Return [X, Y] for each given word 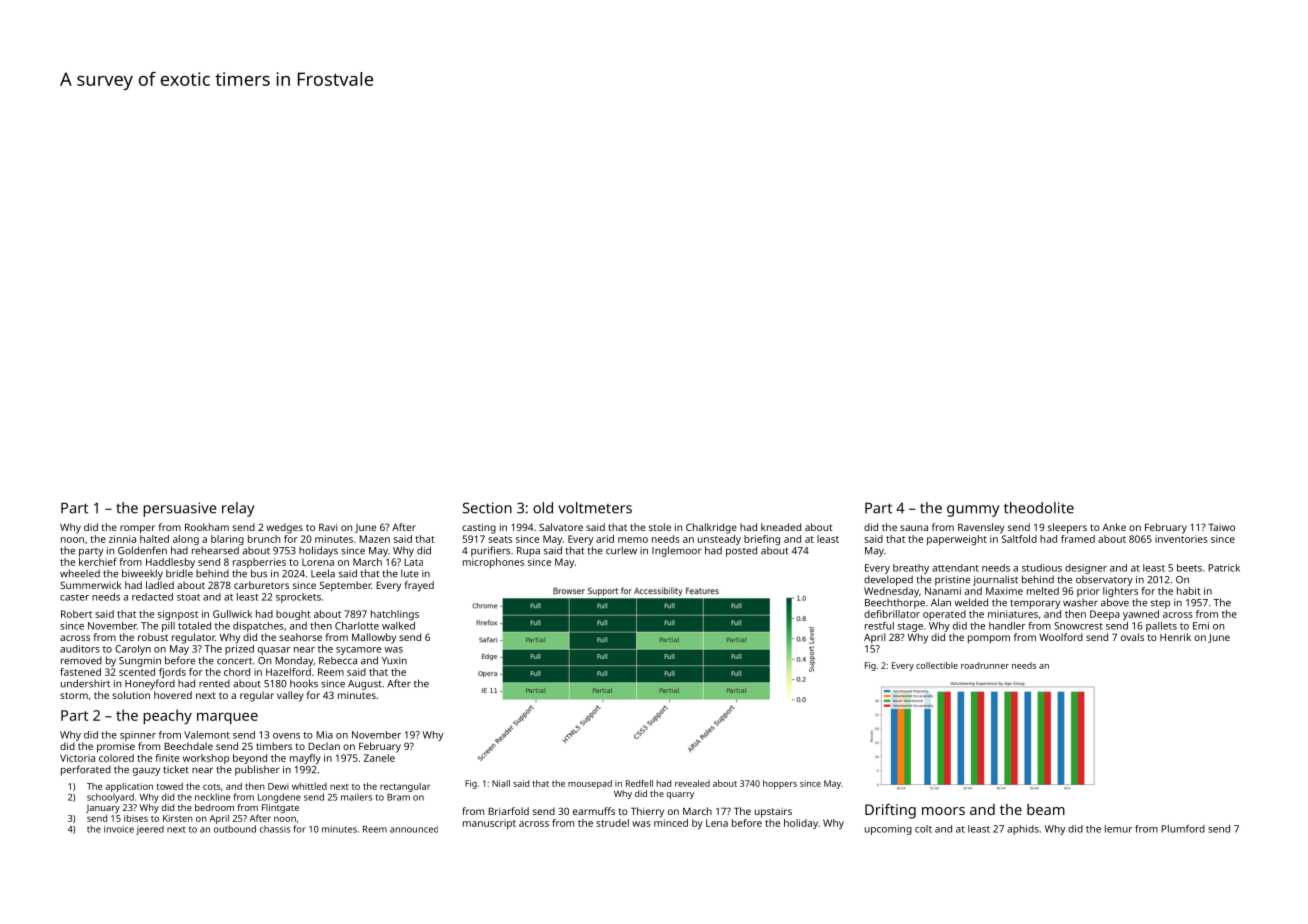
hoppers [780, 784]
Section [487, 508]
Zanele [379, 758]
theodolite [1039, 508]
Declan [324, 746]
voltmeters [595, 508]
